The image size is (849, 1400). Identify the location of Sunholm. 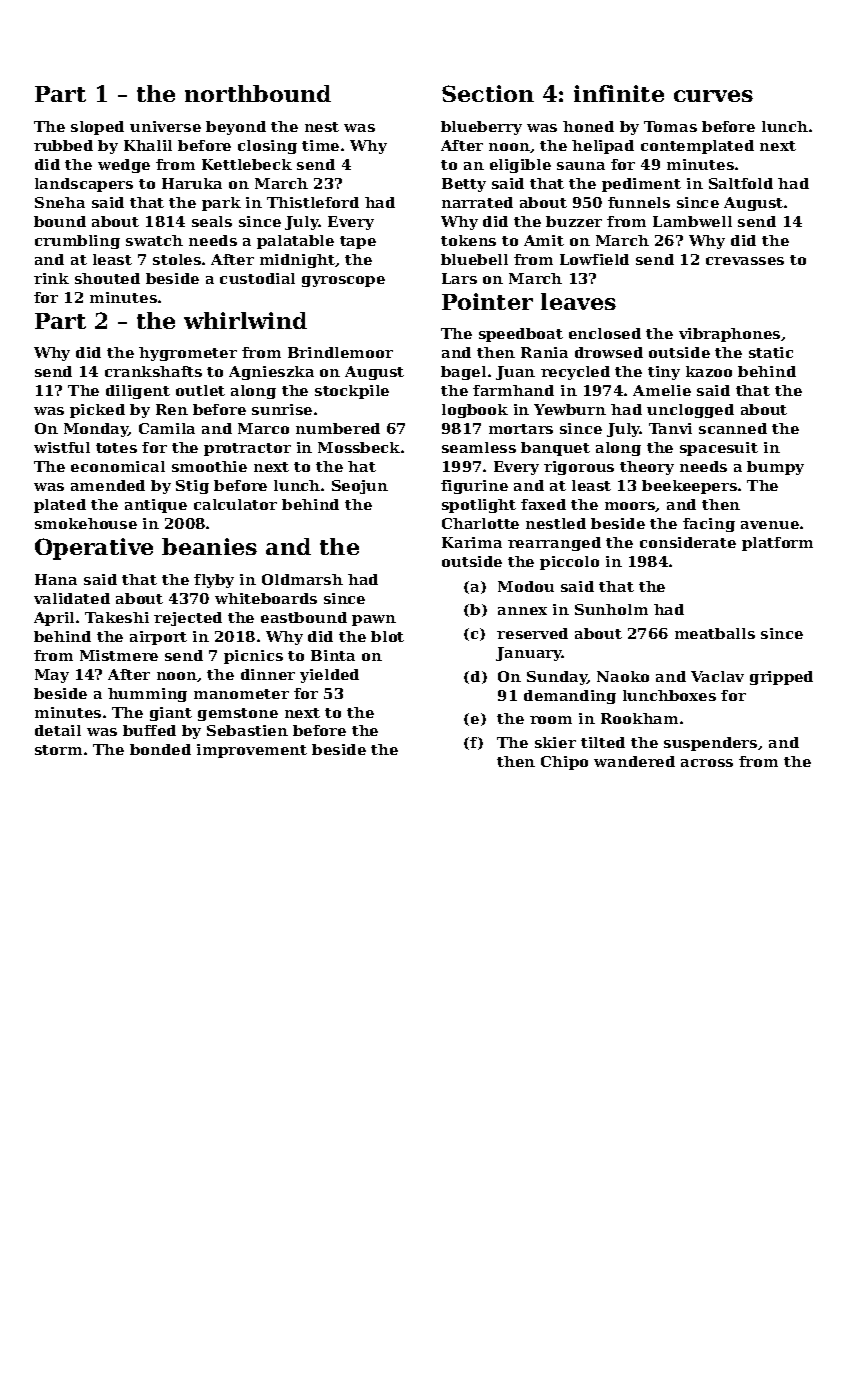
(611, 609).
